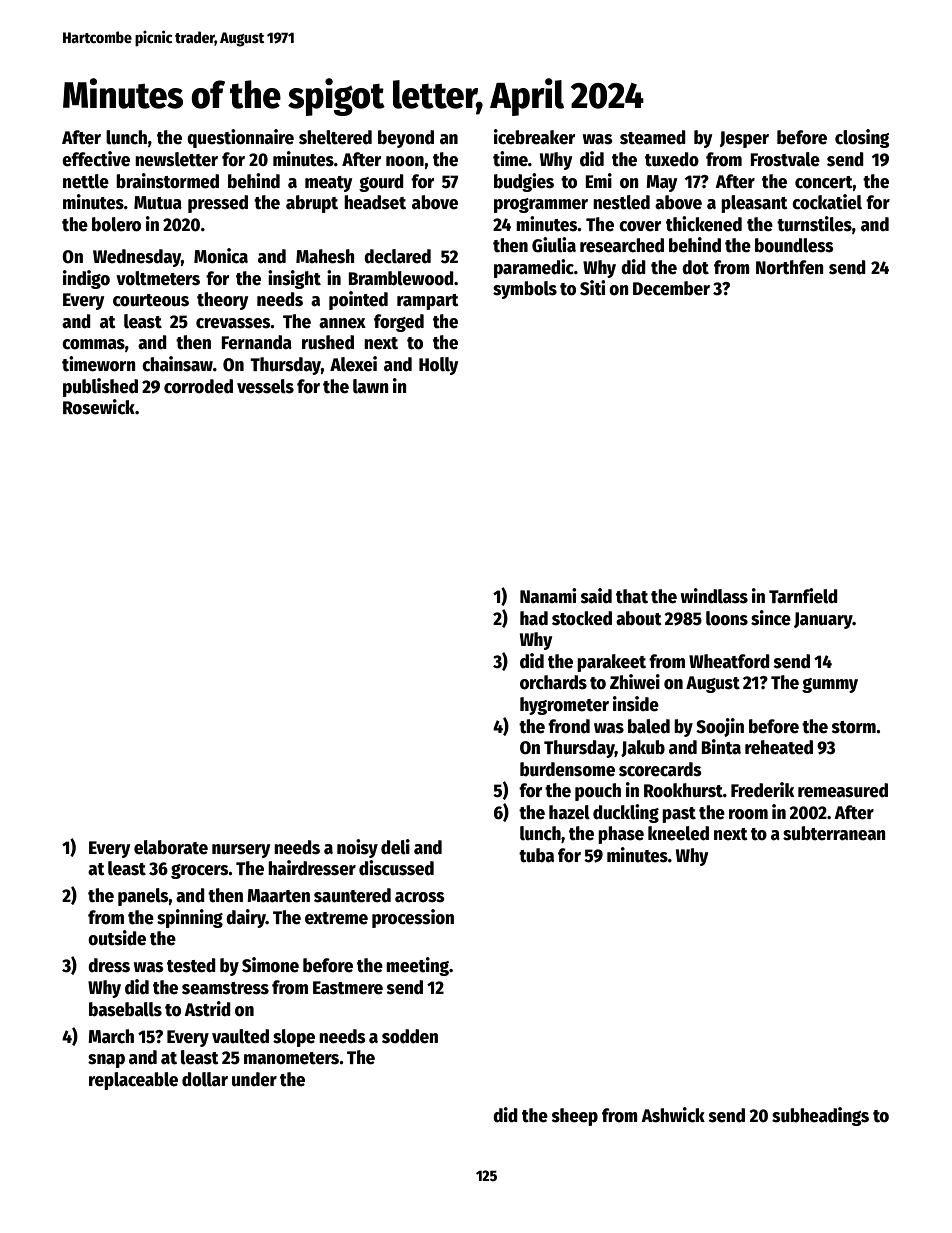 The width and height of the document is (952, 1233). Describe the element at coordinates (671, 288) in the document. I see `December` at that location.
